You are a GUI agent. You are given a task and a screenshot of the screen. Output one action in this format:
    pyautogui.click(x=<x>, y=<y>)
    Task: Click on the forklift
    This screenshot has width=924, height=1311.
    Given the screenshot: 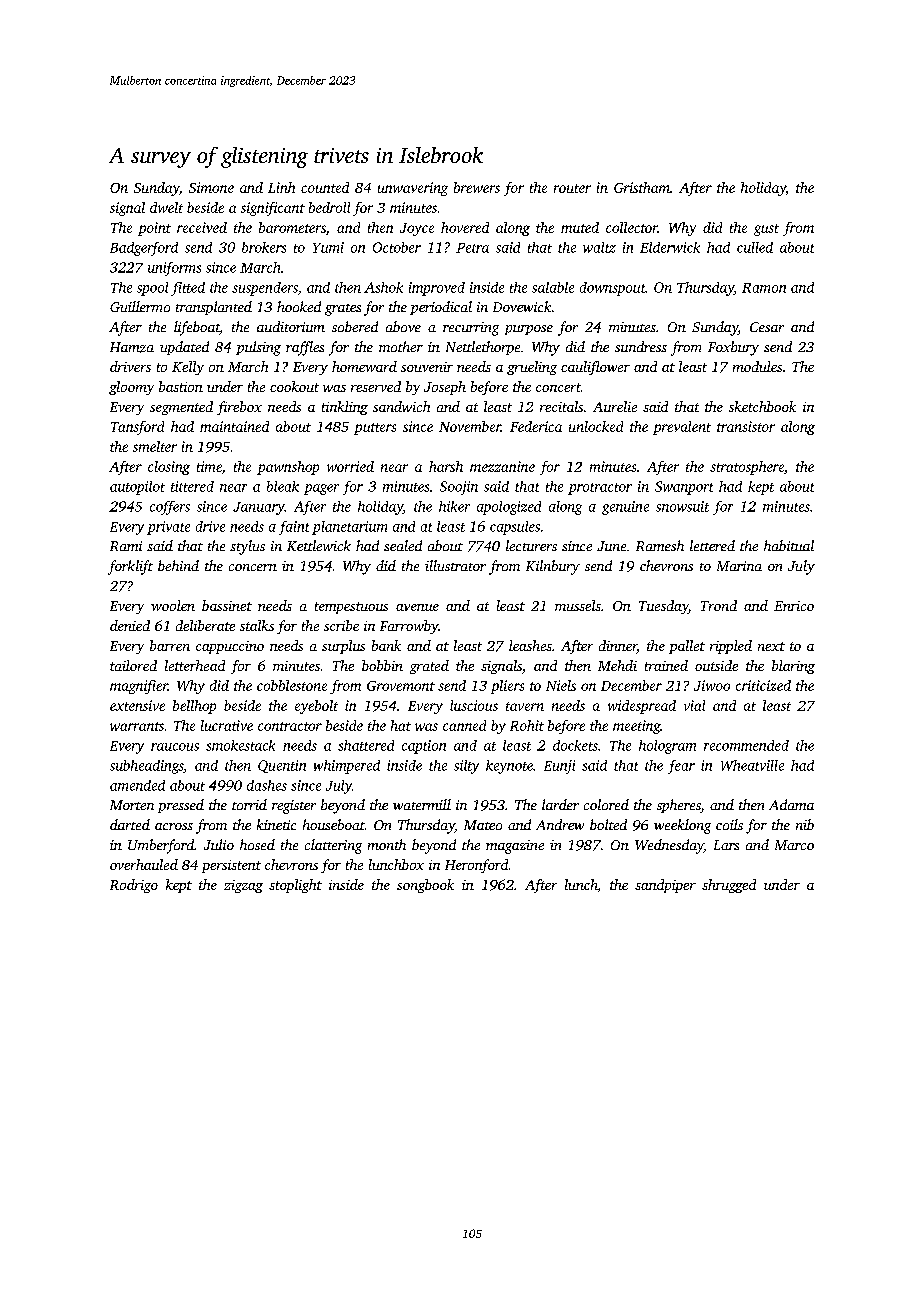 What is the action you would take?
    pyautogui.click(x=130, y=567)
